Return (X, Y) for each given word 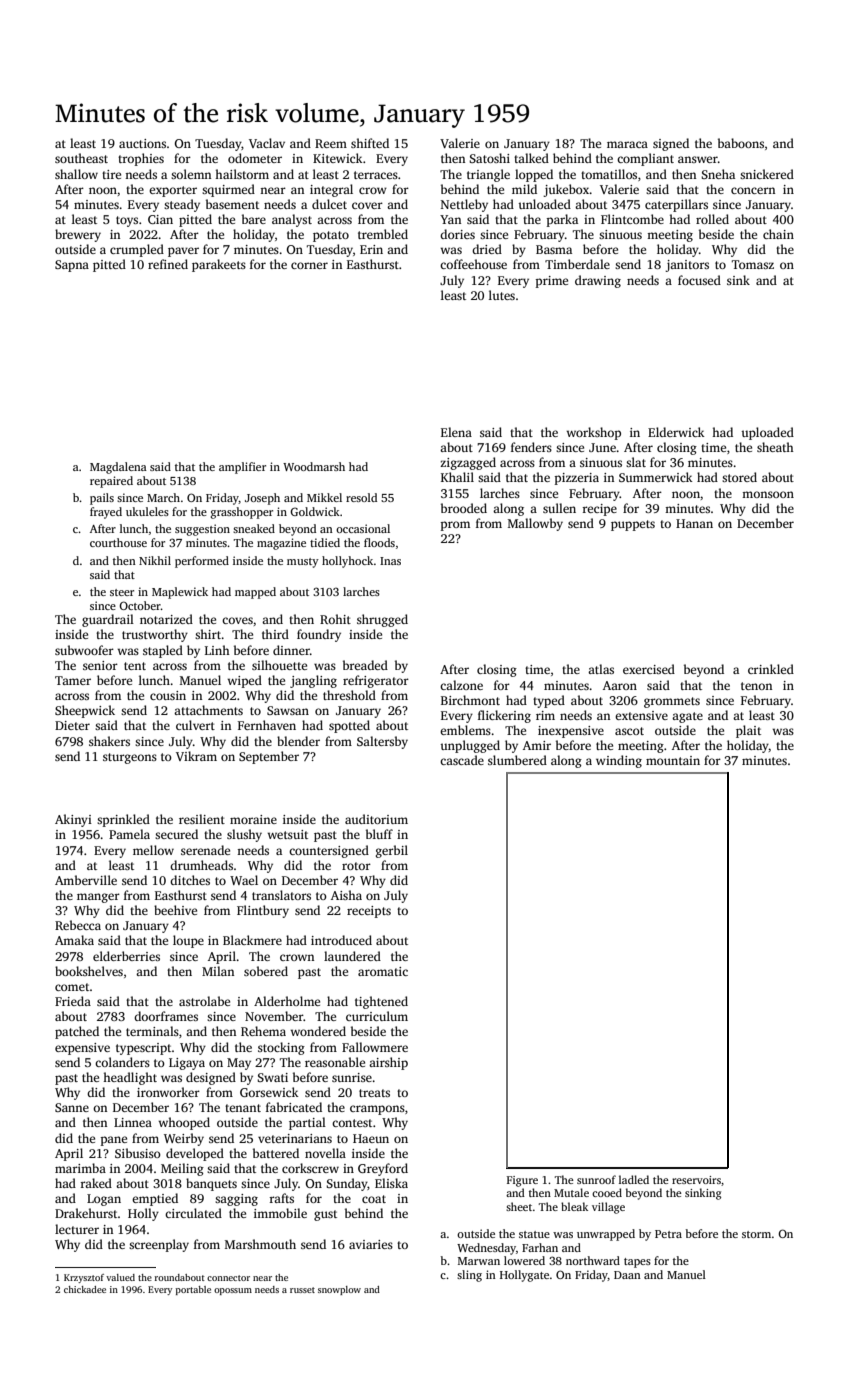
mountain (673, 760)
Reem (331, 143)
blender (298, 741)
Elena (456, 432)
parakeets (219, 265)
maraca (627, 144)
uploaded (767, 433)
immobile (280, 1213)
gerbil (392, 851)
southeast (81, 158)
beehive (175, 910)
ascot (629, 731)
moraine (253, 819)
